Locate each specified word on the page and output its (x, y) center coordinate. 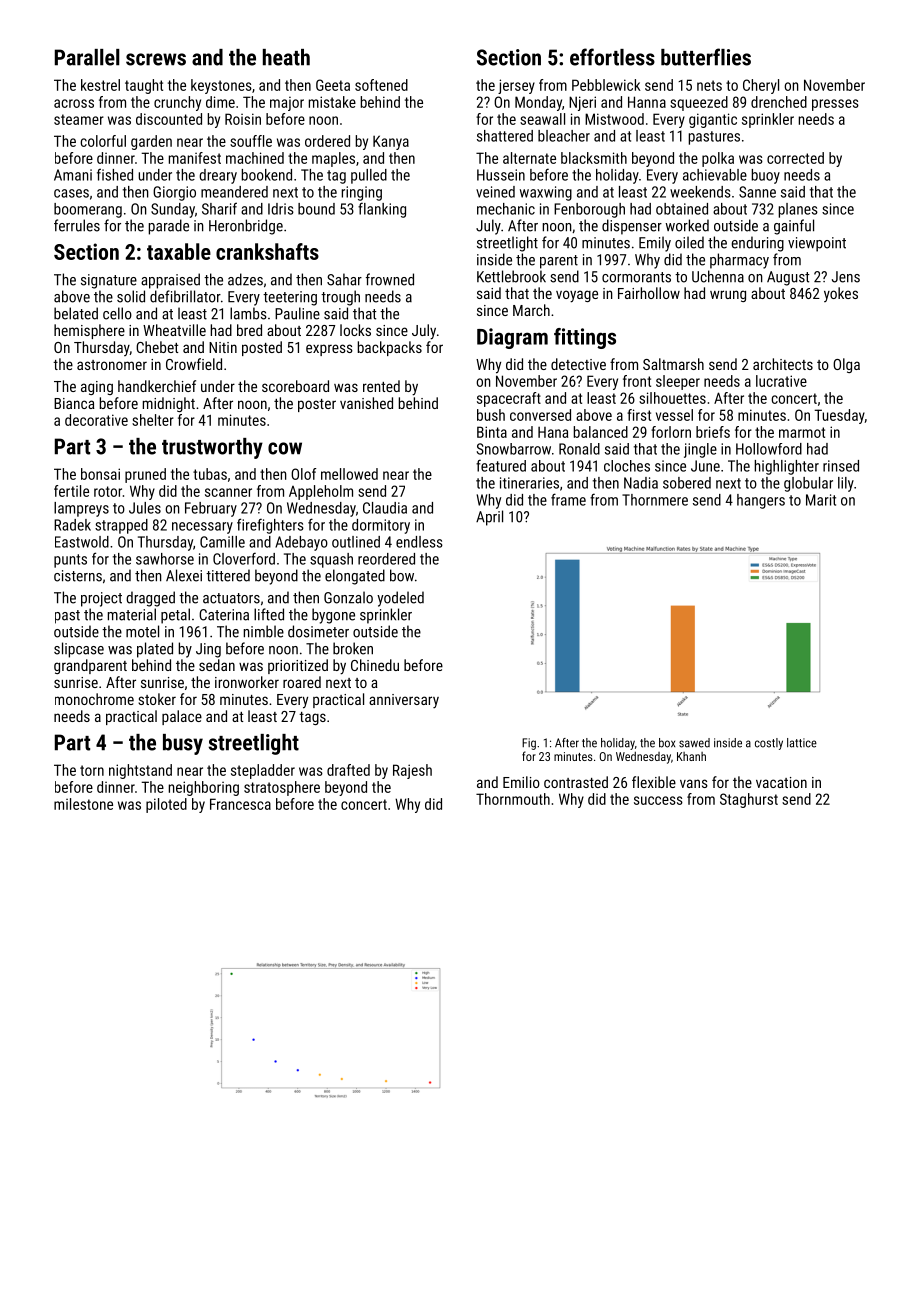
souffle (251, 141)
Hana (553, 432)
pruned (145, 475)
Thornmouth (513, 799)
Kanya (391, 142)
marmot (802, 432)
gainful (794, 227)
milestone (83, 804)
